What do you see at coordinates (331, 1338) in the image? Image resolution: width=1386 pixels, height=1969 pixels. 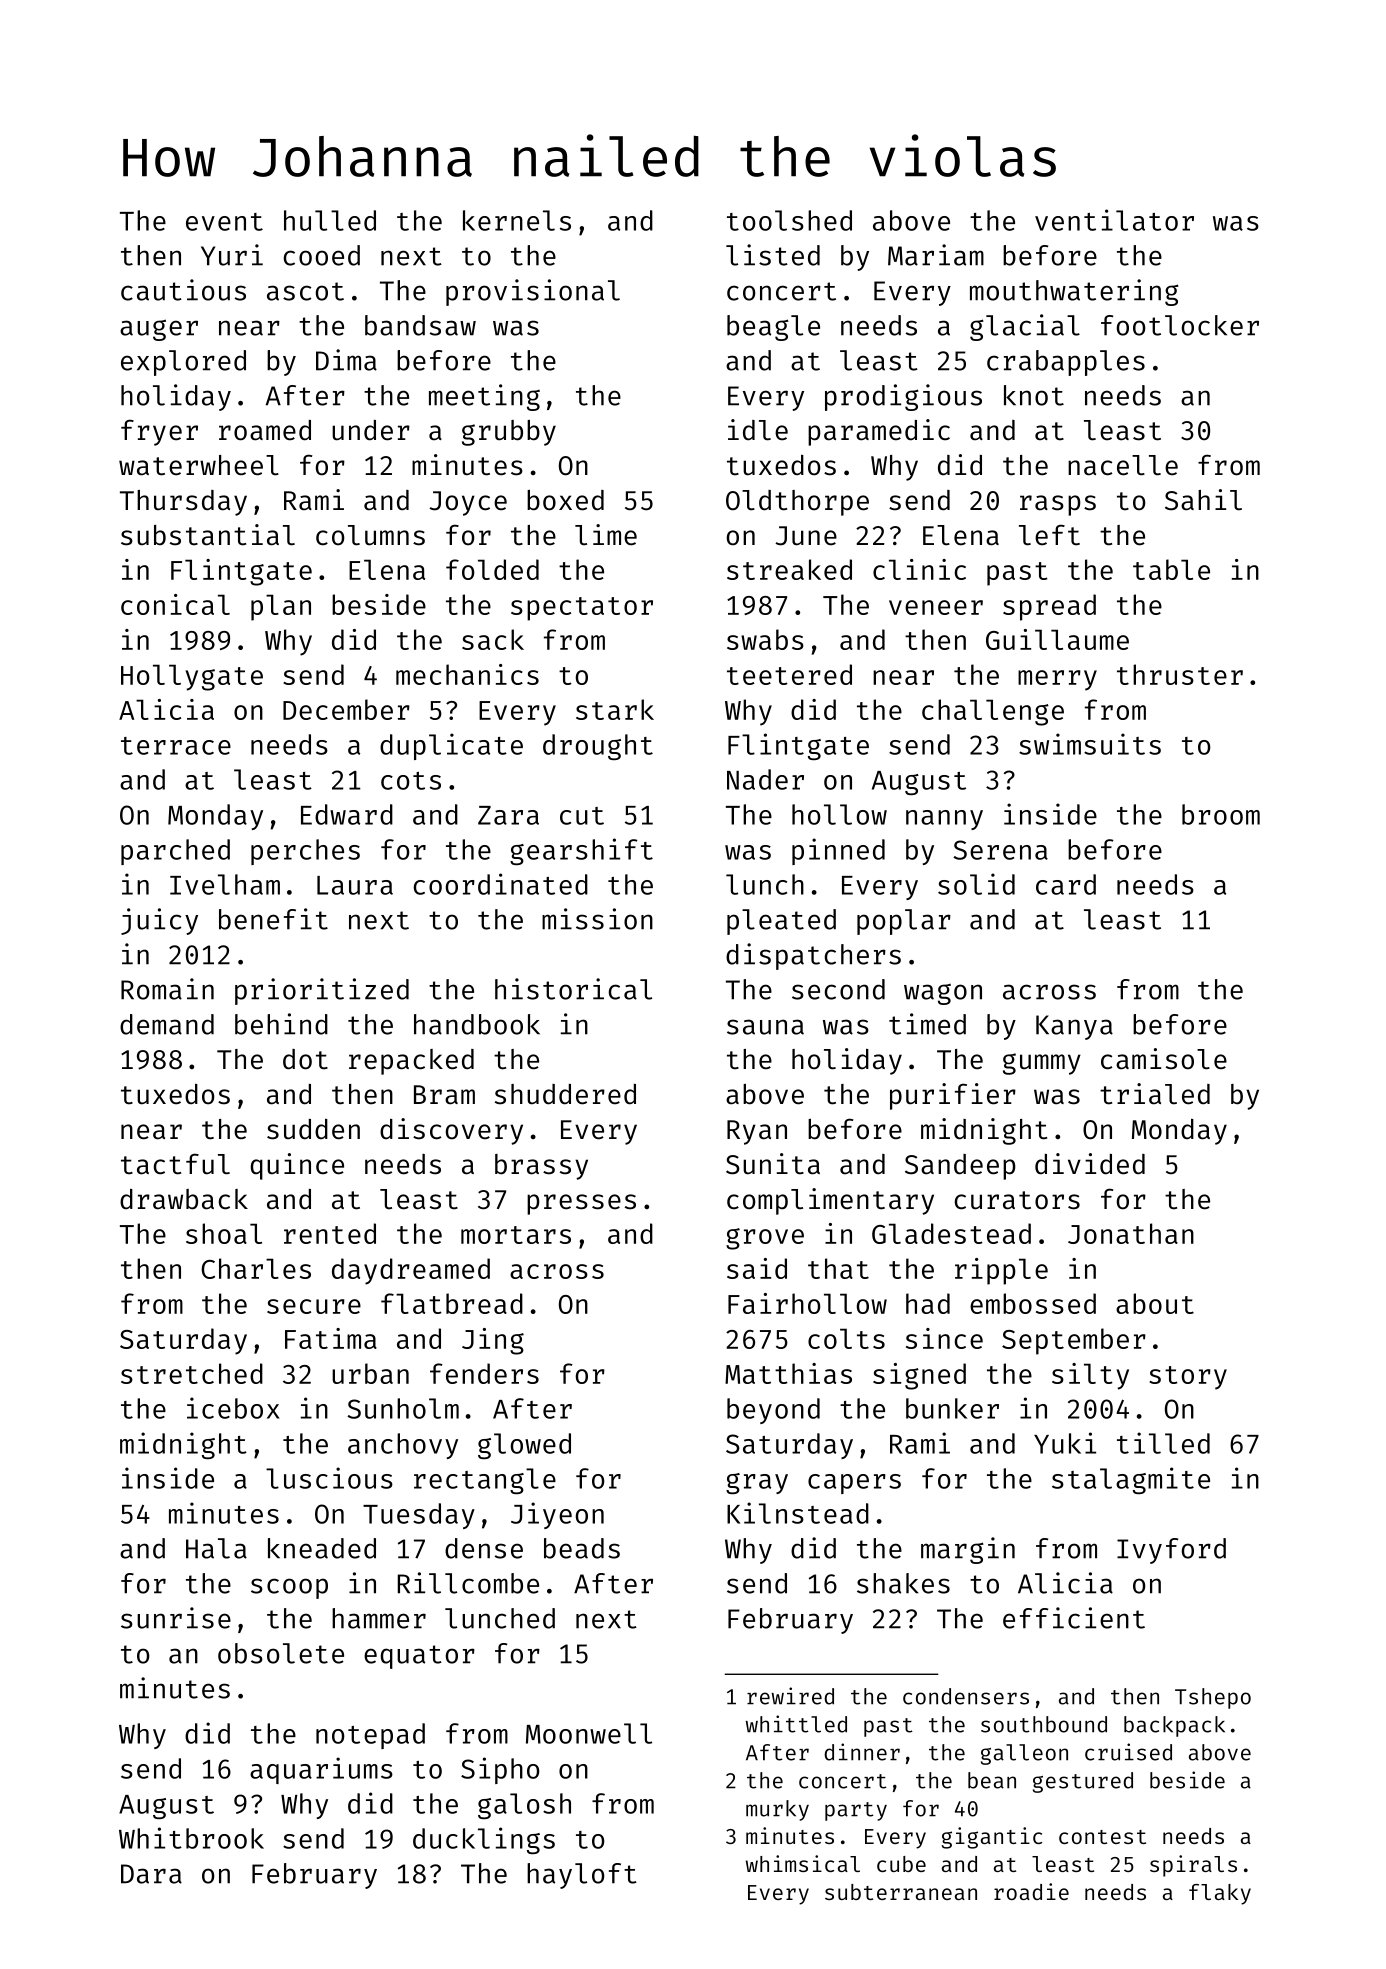 I see `Fatima` at bounding box center [331, 1338].
